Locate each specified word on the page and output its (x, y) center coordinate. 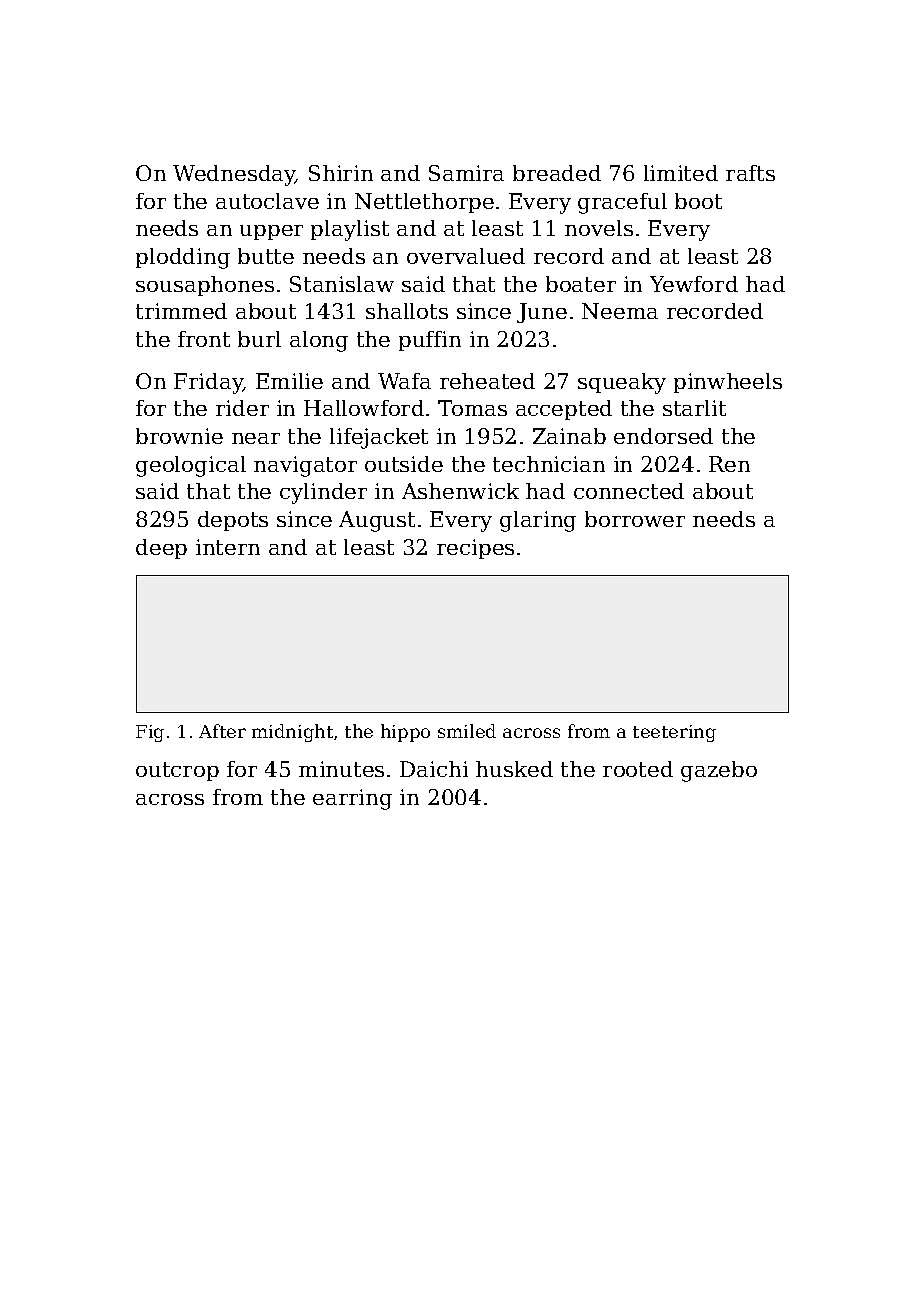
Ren (729, 464)
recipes (475, 549)
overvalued (466, 256)
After (222, 731)
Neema (620, 311)
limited (681, 173)
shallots (407, 311)
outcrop (177, 771)
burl (259, 339)
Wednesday (234, 175)
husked (514, 769)
